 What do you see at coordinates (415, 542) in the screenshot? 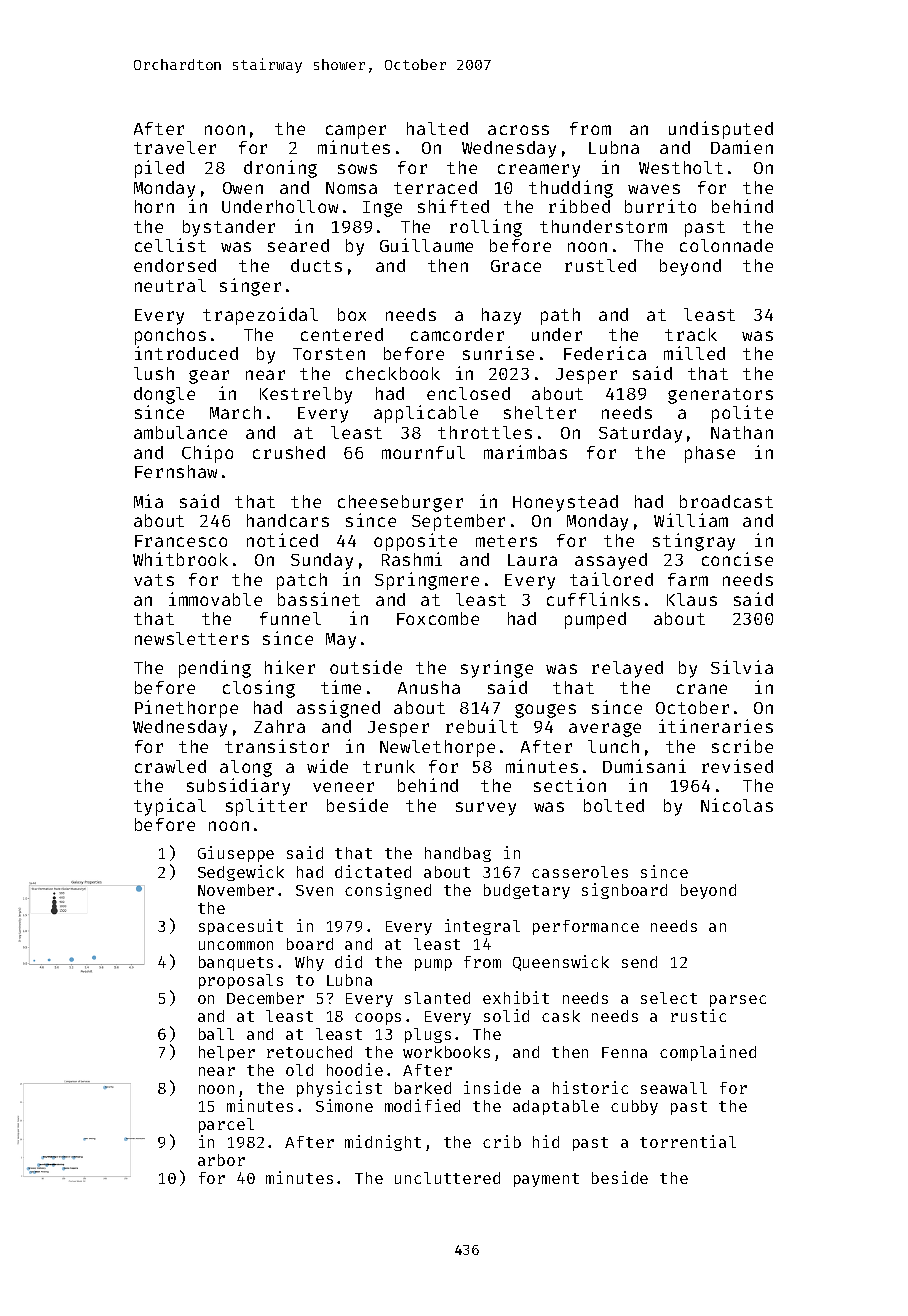
I see `opposite` at bounding box center [415, 542].
